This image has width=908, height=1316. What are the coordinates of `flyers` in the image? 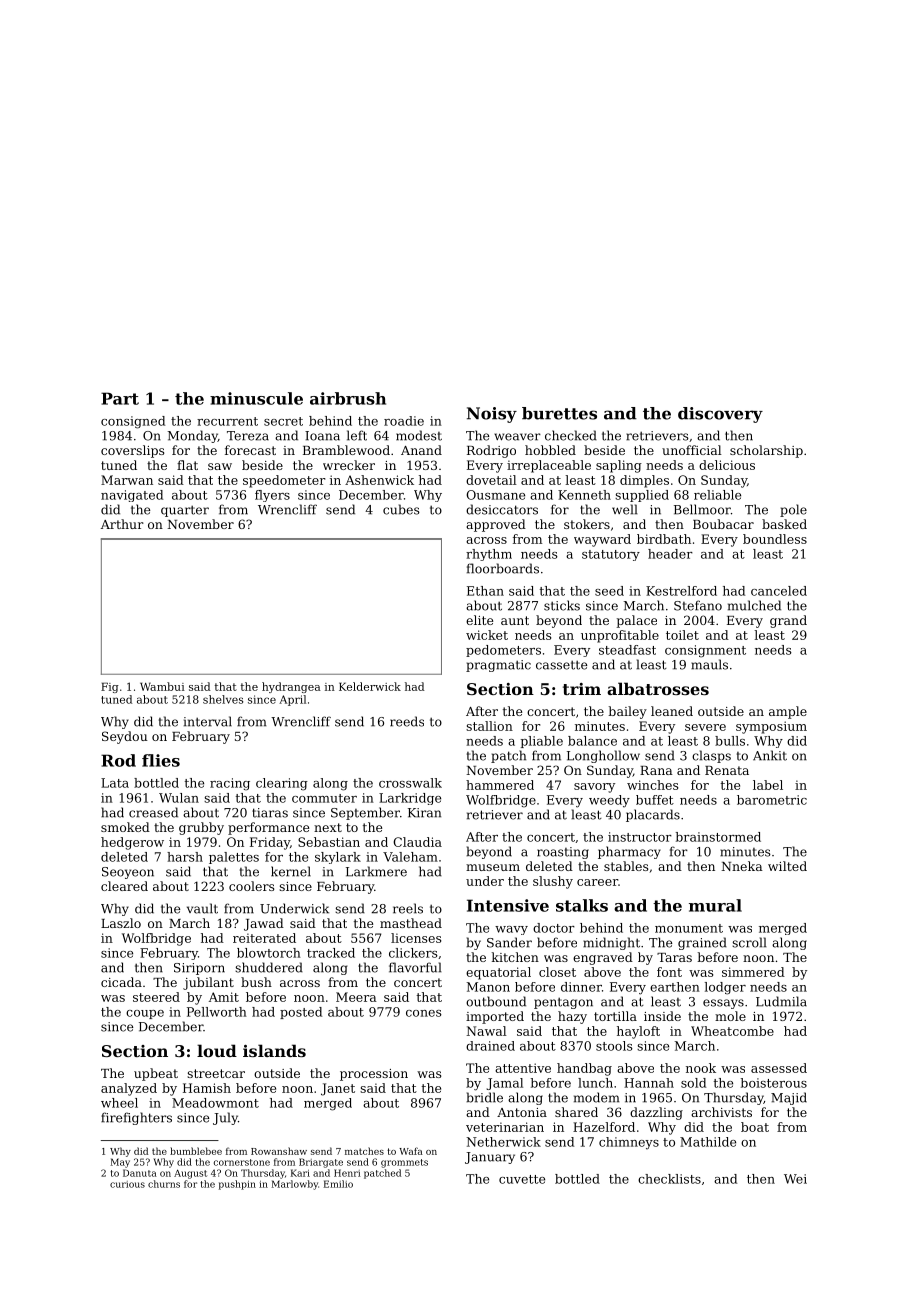 It's located at (272, 496).
